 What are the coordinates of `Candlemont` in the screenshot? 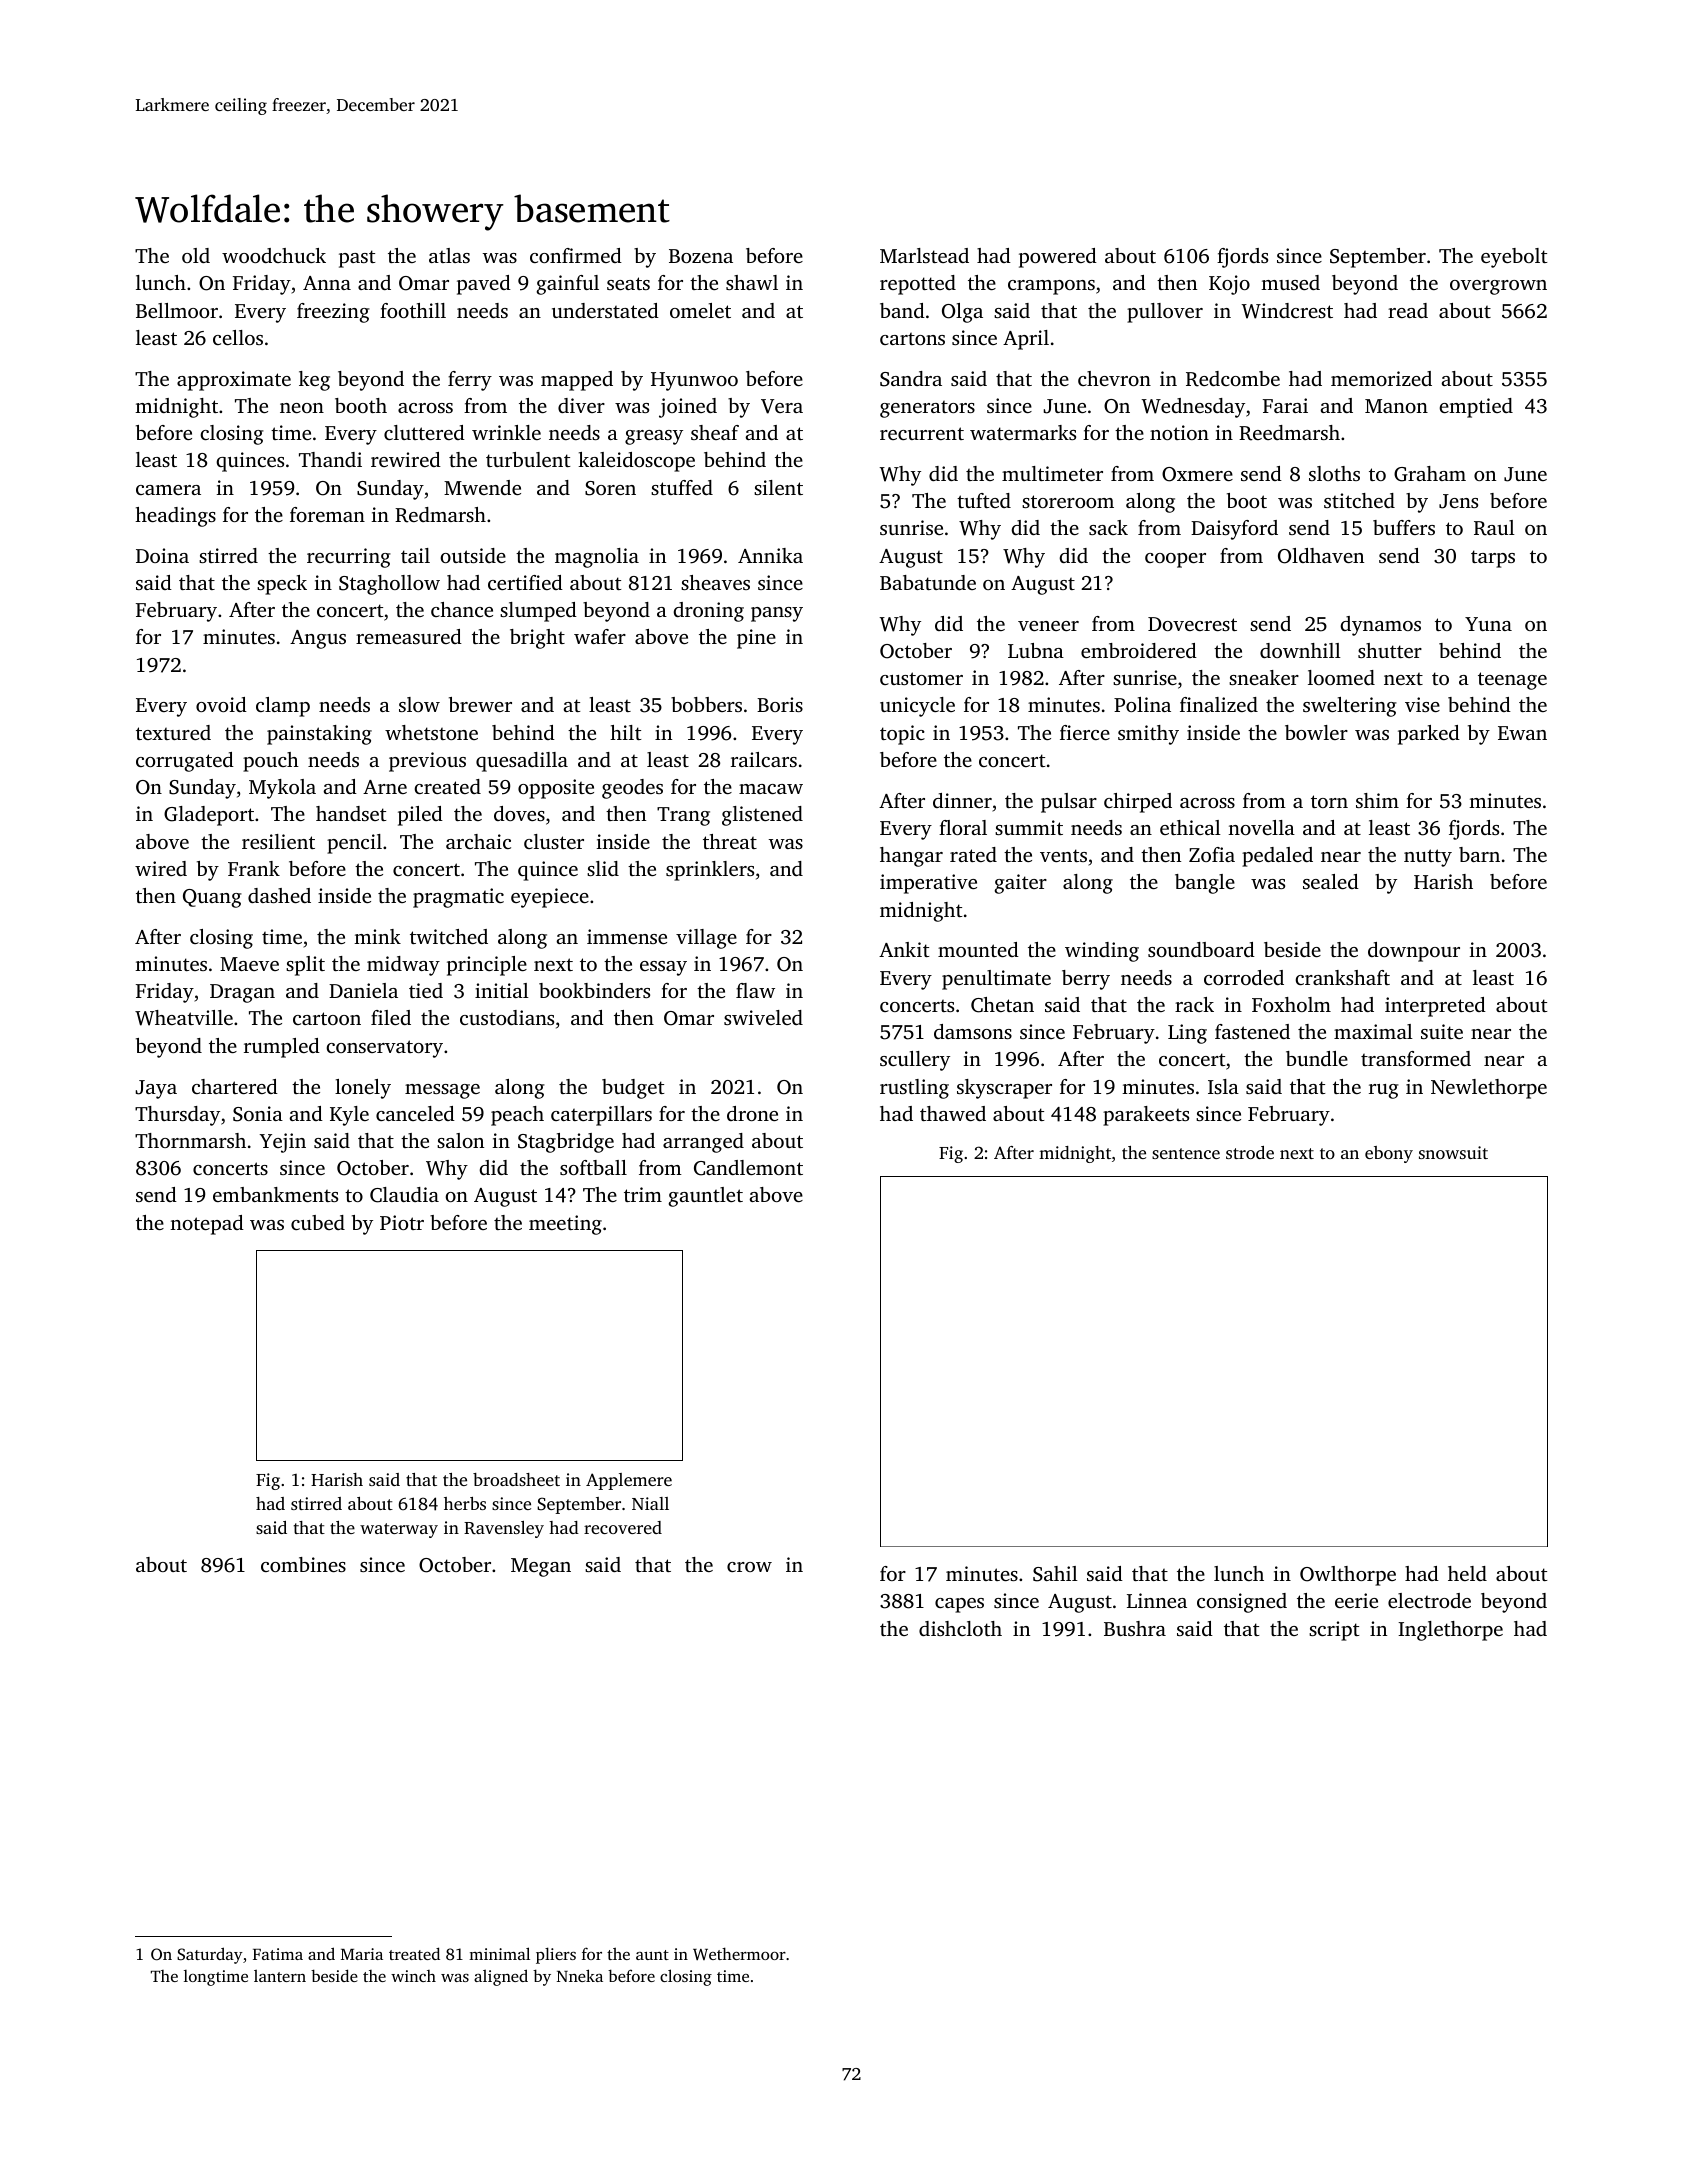 It's located at (748, 1168).
